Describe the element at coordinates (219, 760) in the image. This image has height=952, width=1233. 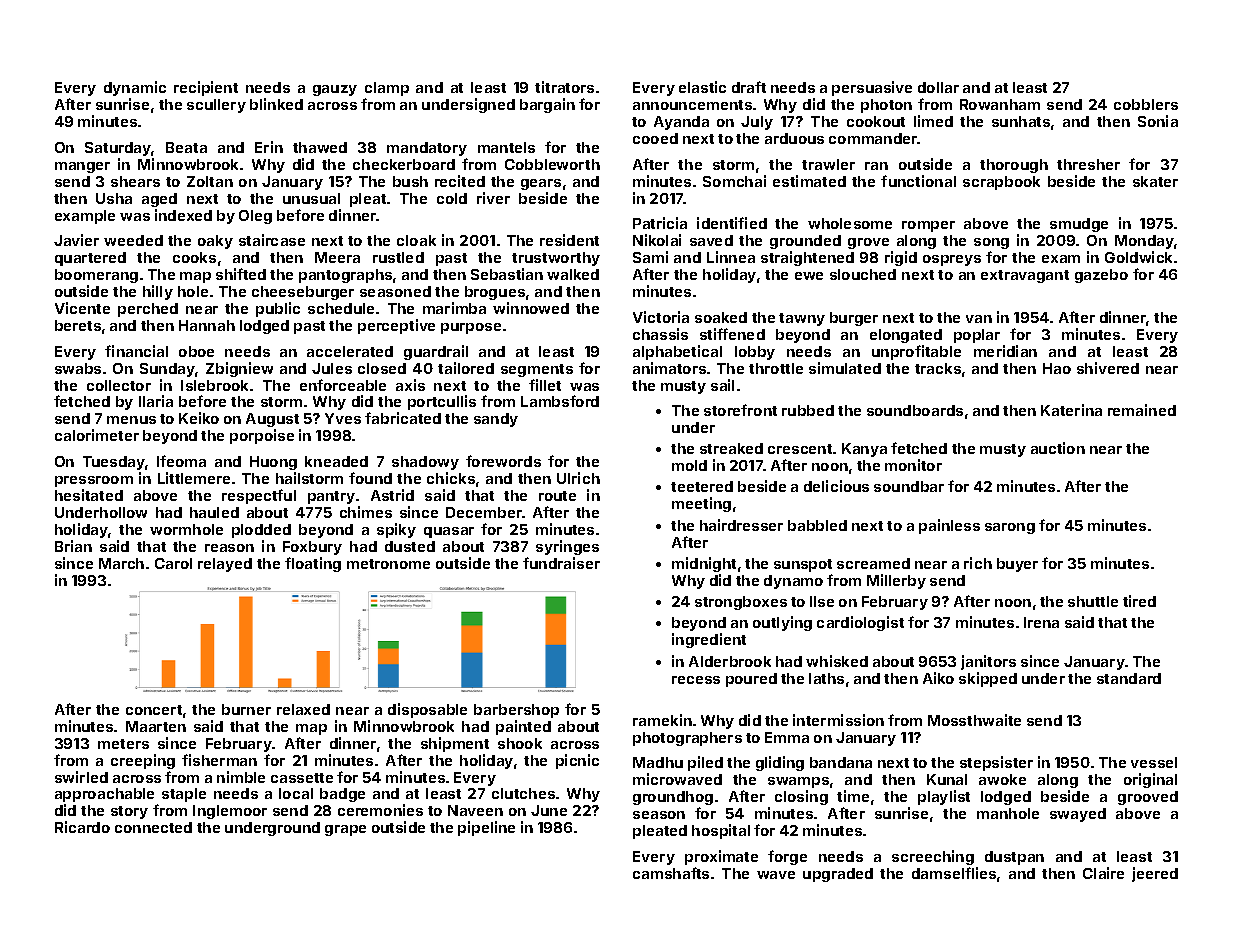
I see `fisherman` at that location.
